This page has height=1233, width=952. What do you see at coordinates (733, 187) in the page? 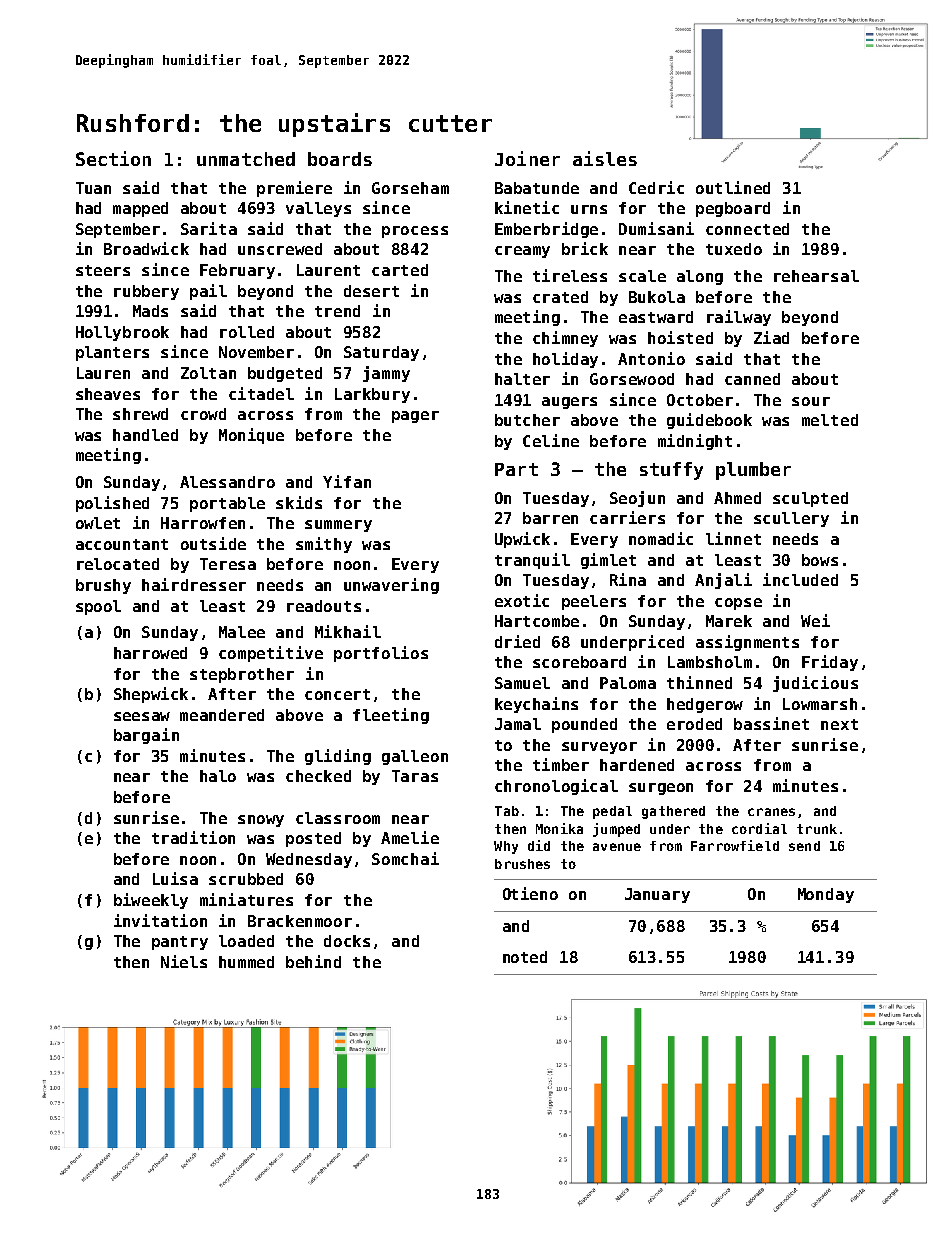
I see `outlined` at bounding box center [733, 187].
